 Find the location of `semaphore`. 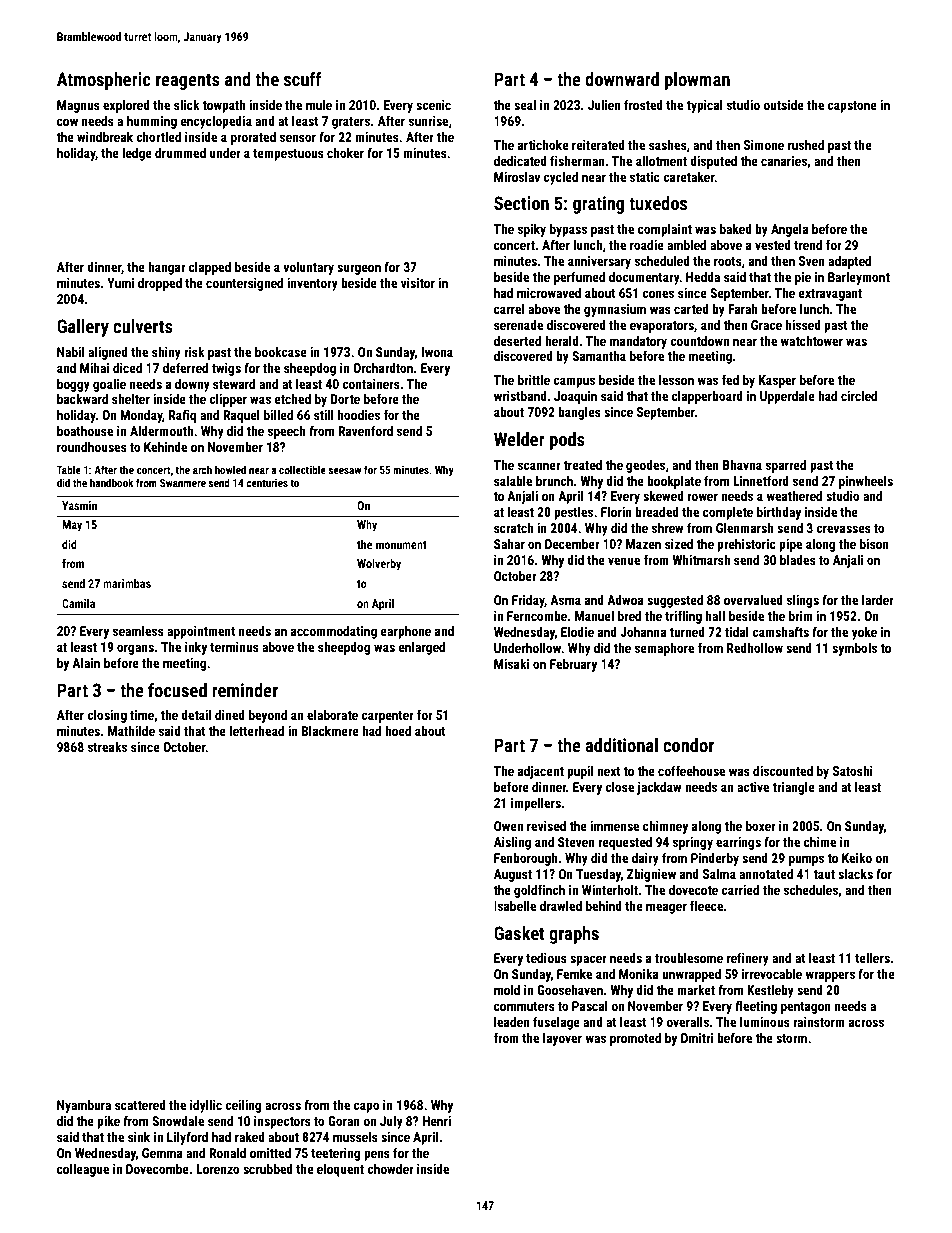

semaphore is located at coordinates (664, 649).
